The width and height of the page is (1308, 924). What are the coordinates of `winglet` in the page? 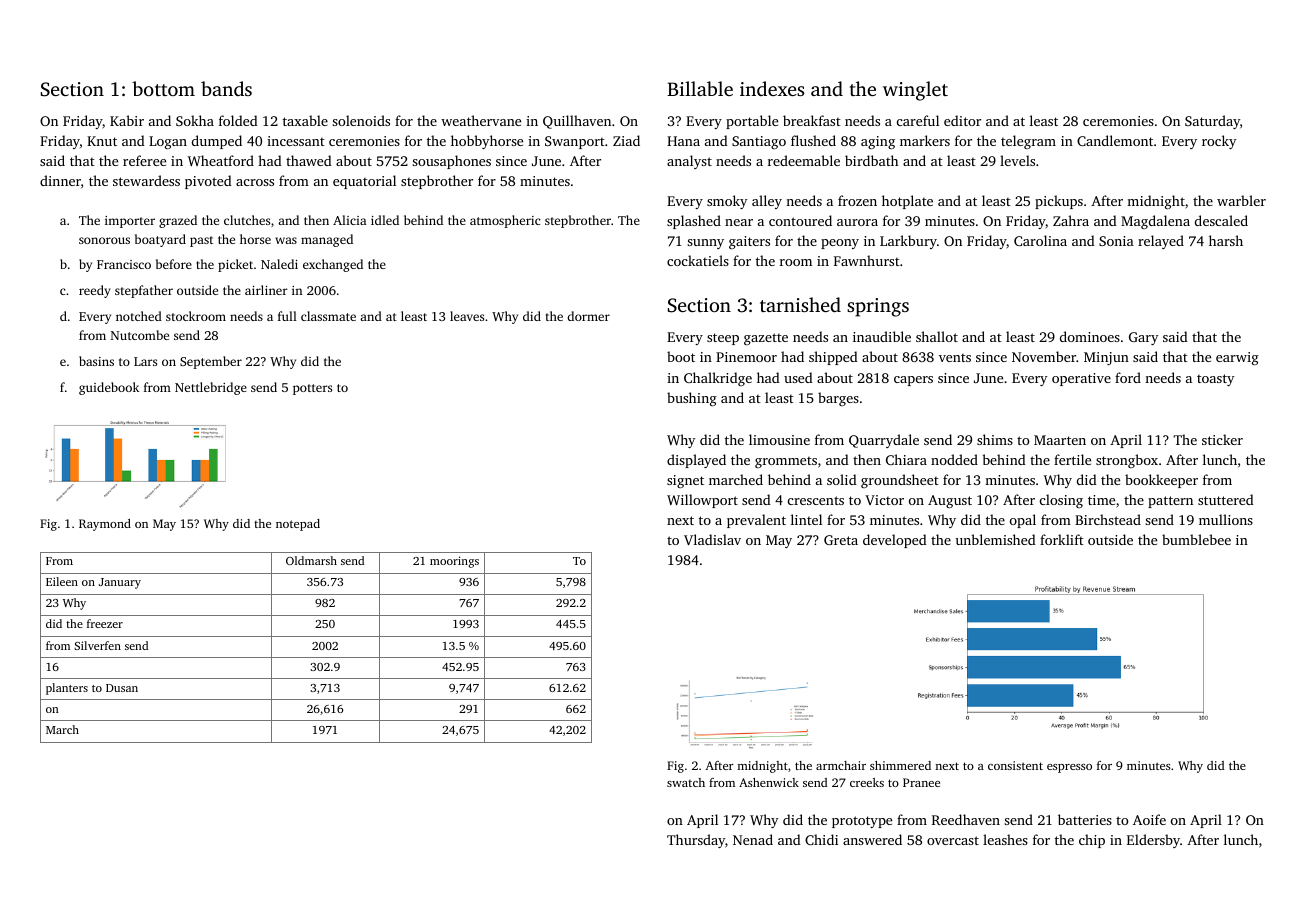 It's located at (915, 91).
